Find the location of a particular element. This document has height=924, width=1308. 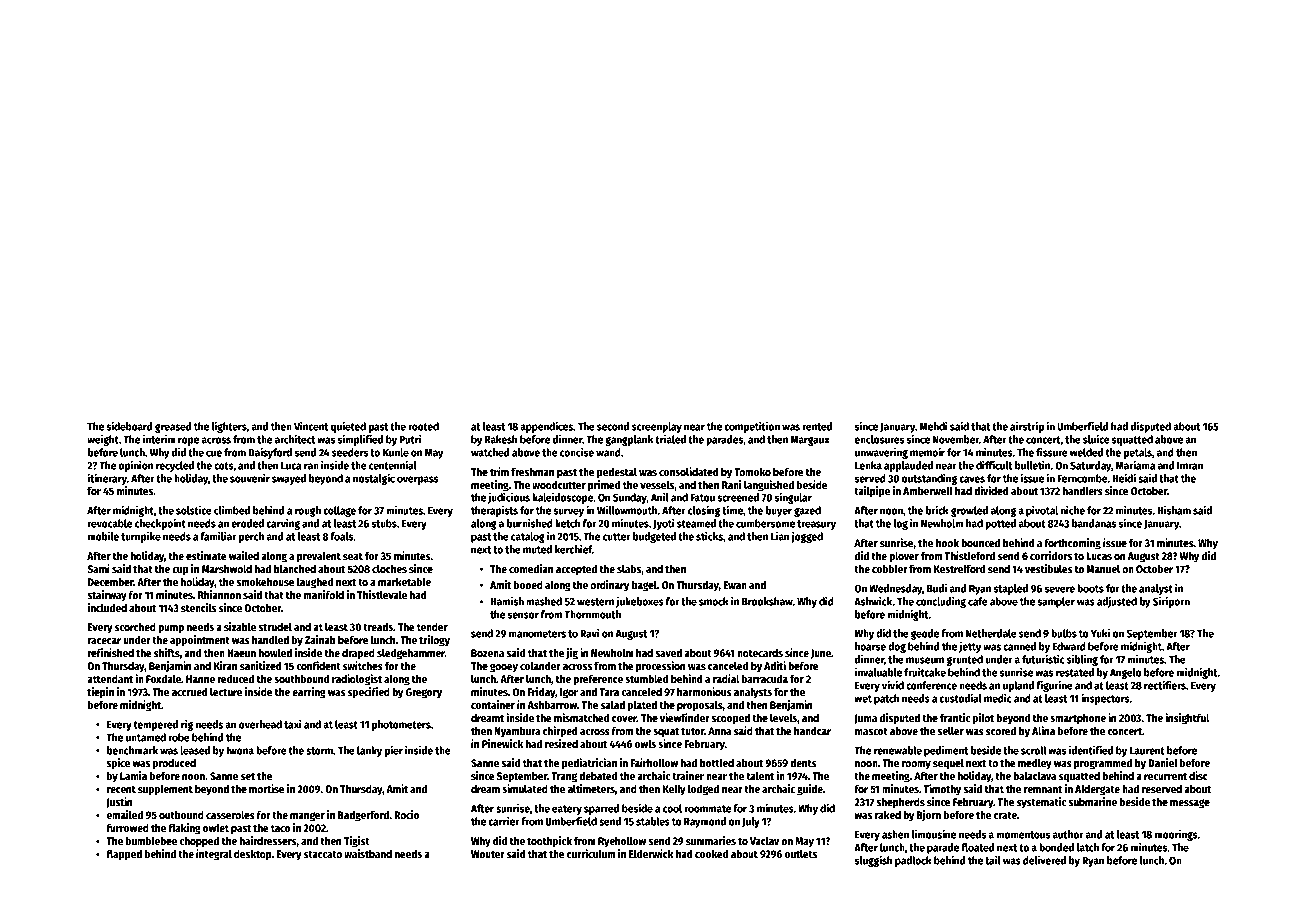

manger is located at coordinates (307, 817).
